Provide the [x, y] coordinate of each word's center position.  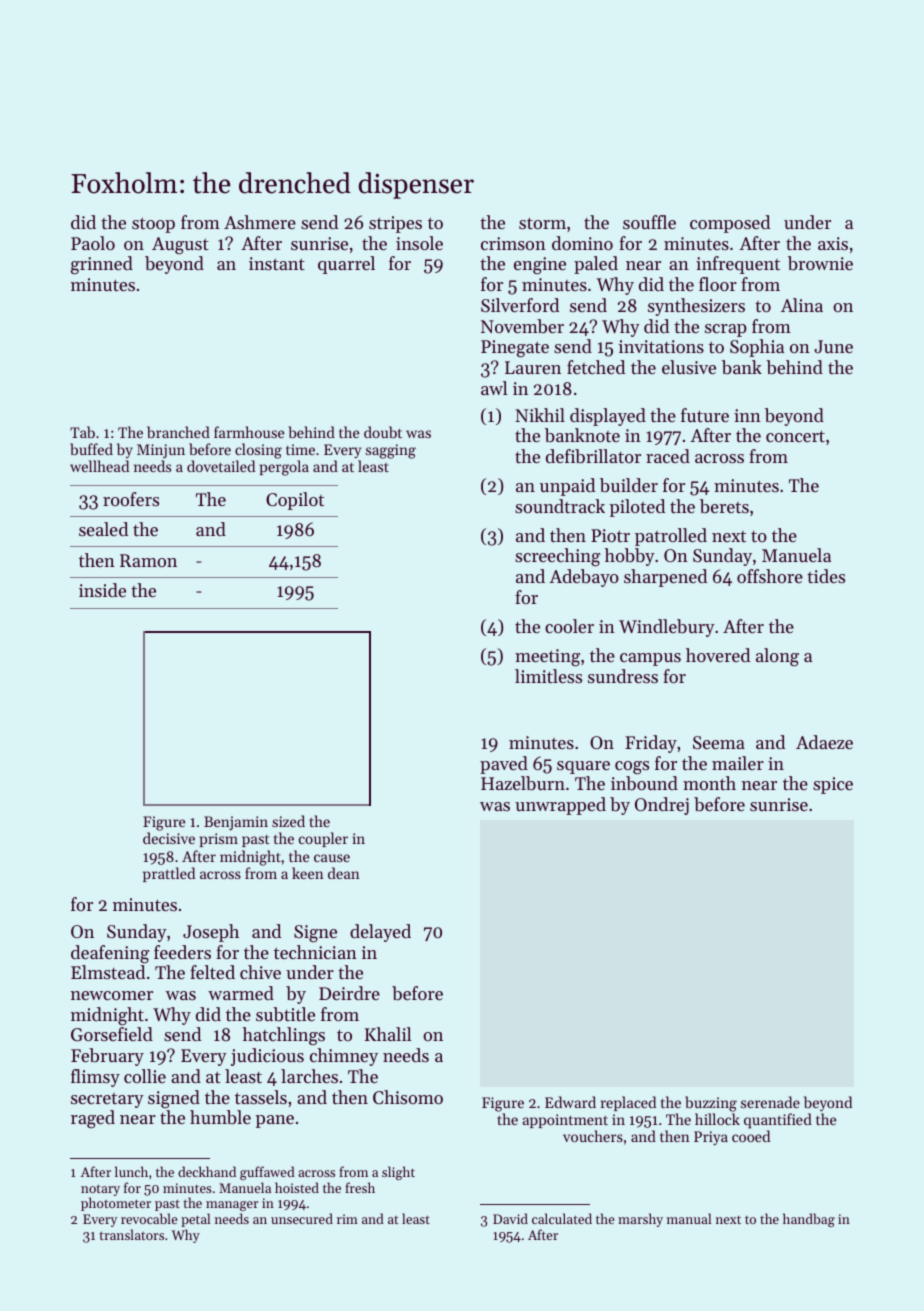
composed [730, 224]
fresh [360, 1187]
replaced [628, 1103]
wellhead [99, 466]
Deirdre [349, 993]
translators [131, 1234]
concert [795, 436]
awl [494, 388]
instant [277, 263]
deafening [110, 954]
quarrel [346, 265]
